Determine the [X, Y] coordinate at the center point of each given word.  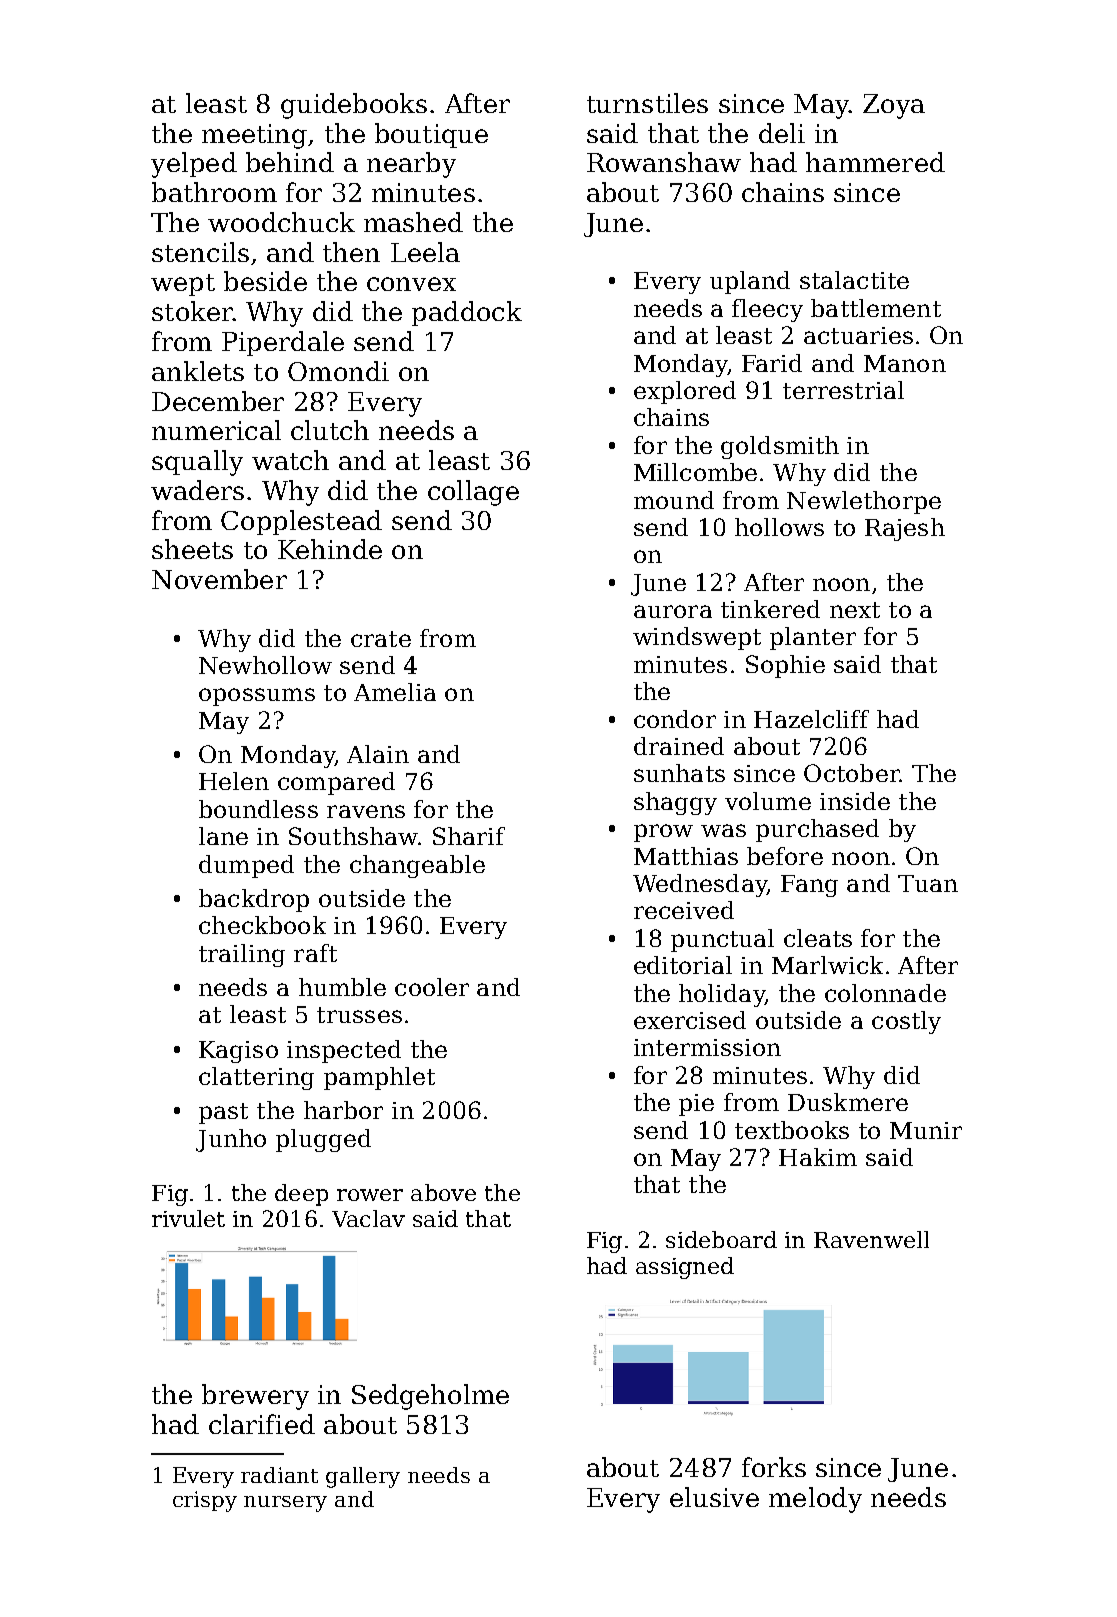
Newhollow [265, 665]
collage [473, 493]
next [855, 610]
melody [815, 1500]
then [351, 252]
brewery [255, 1397]
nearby [411, 165]
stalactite [854, 280]
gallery [363, 1477]
